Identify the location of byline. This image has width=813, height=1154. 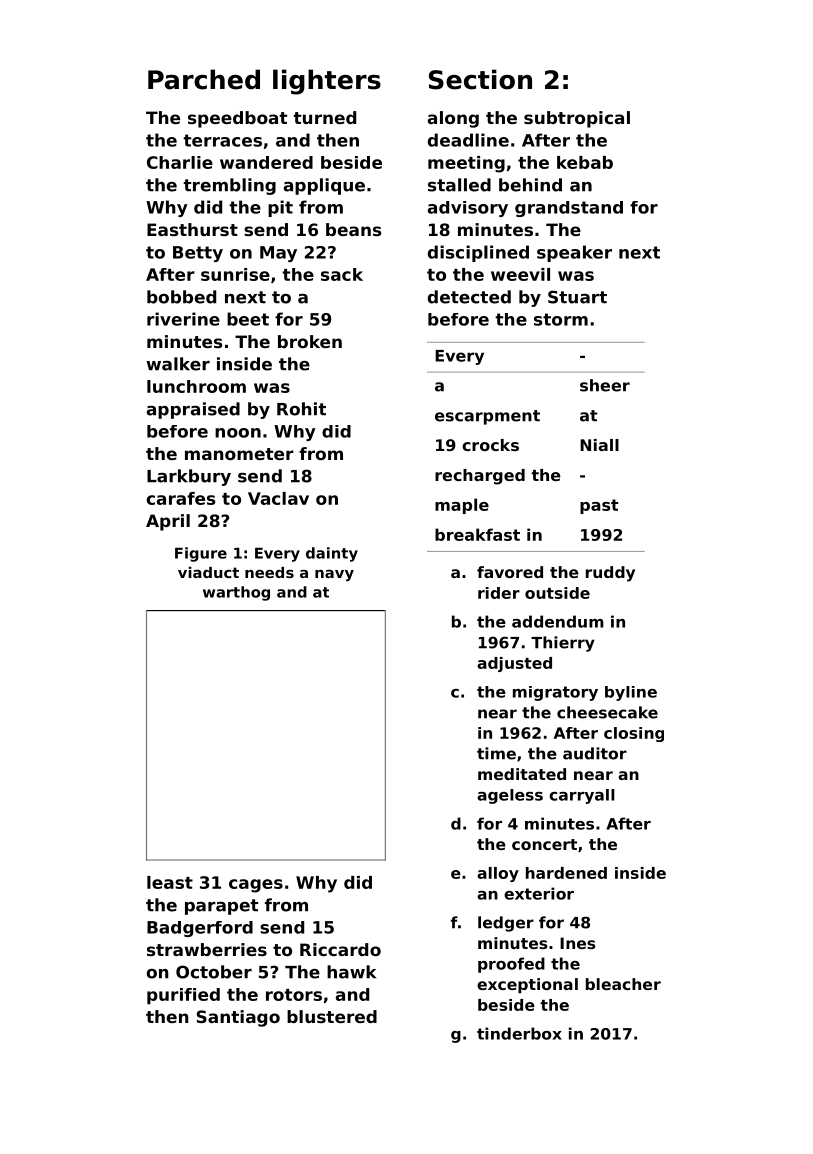
(631, 693).
